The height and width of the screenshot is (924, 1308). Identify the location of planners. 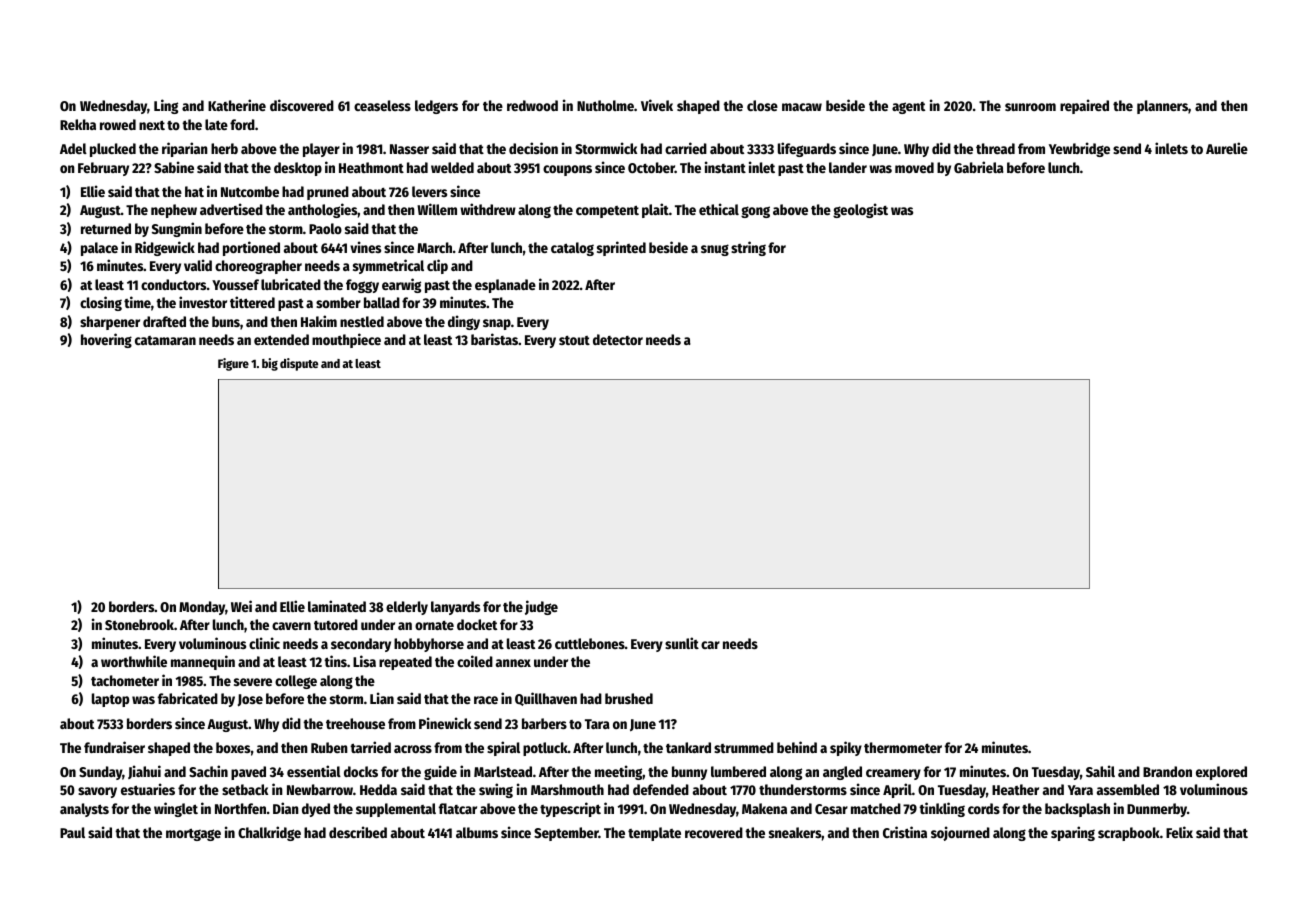
(1162, 107).
